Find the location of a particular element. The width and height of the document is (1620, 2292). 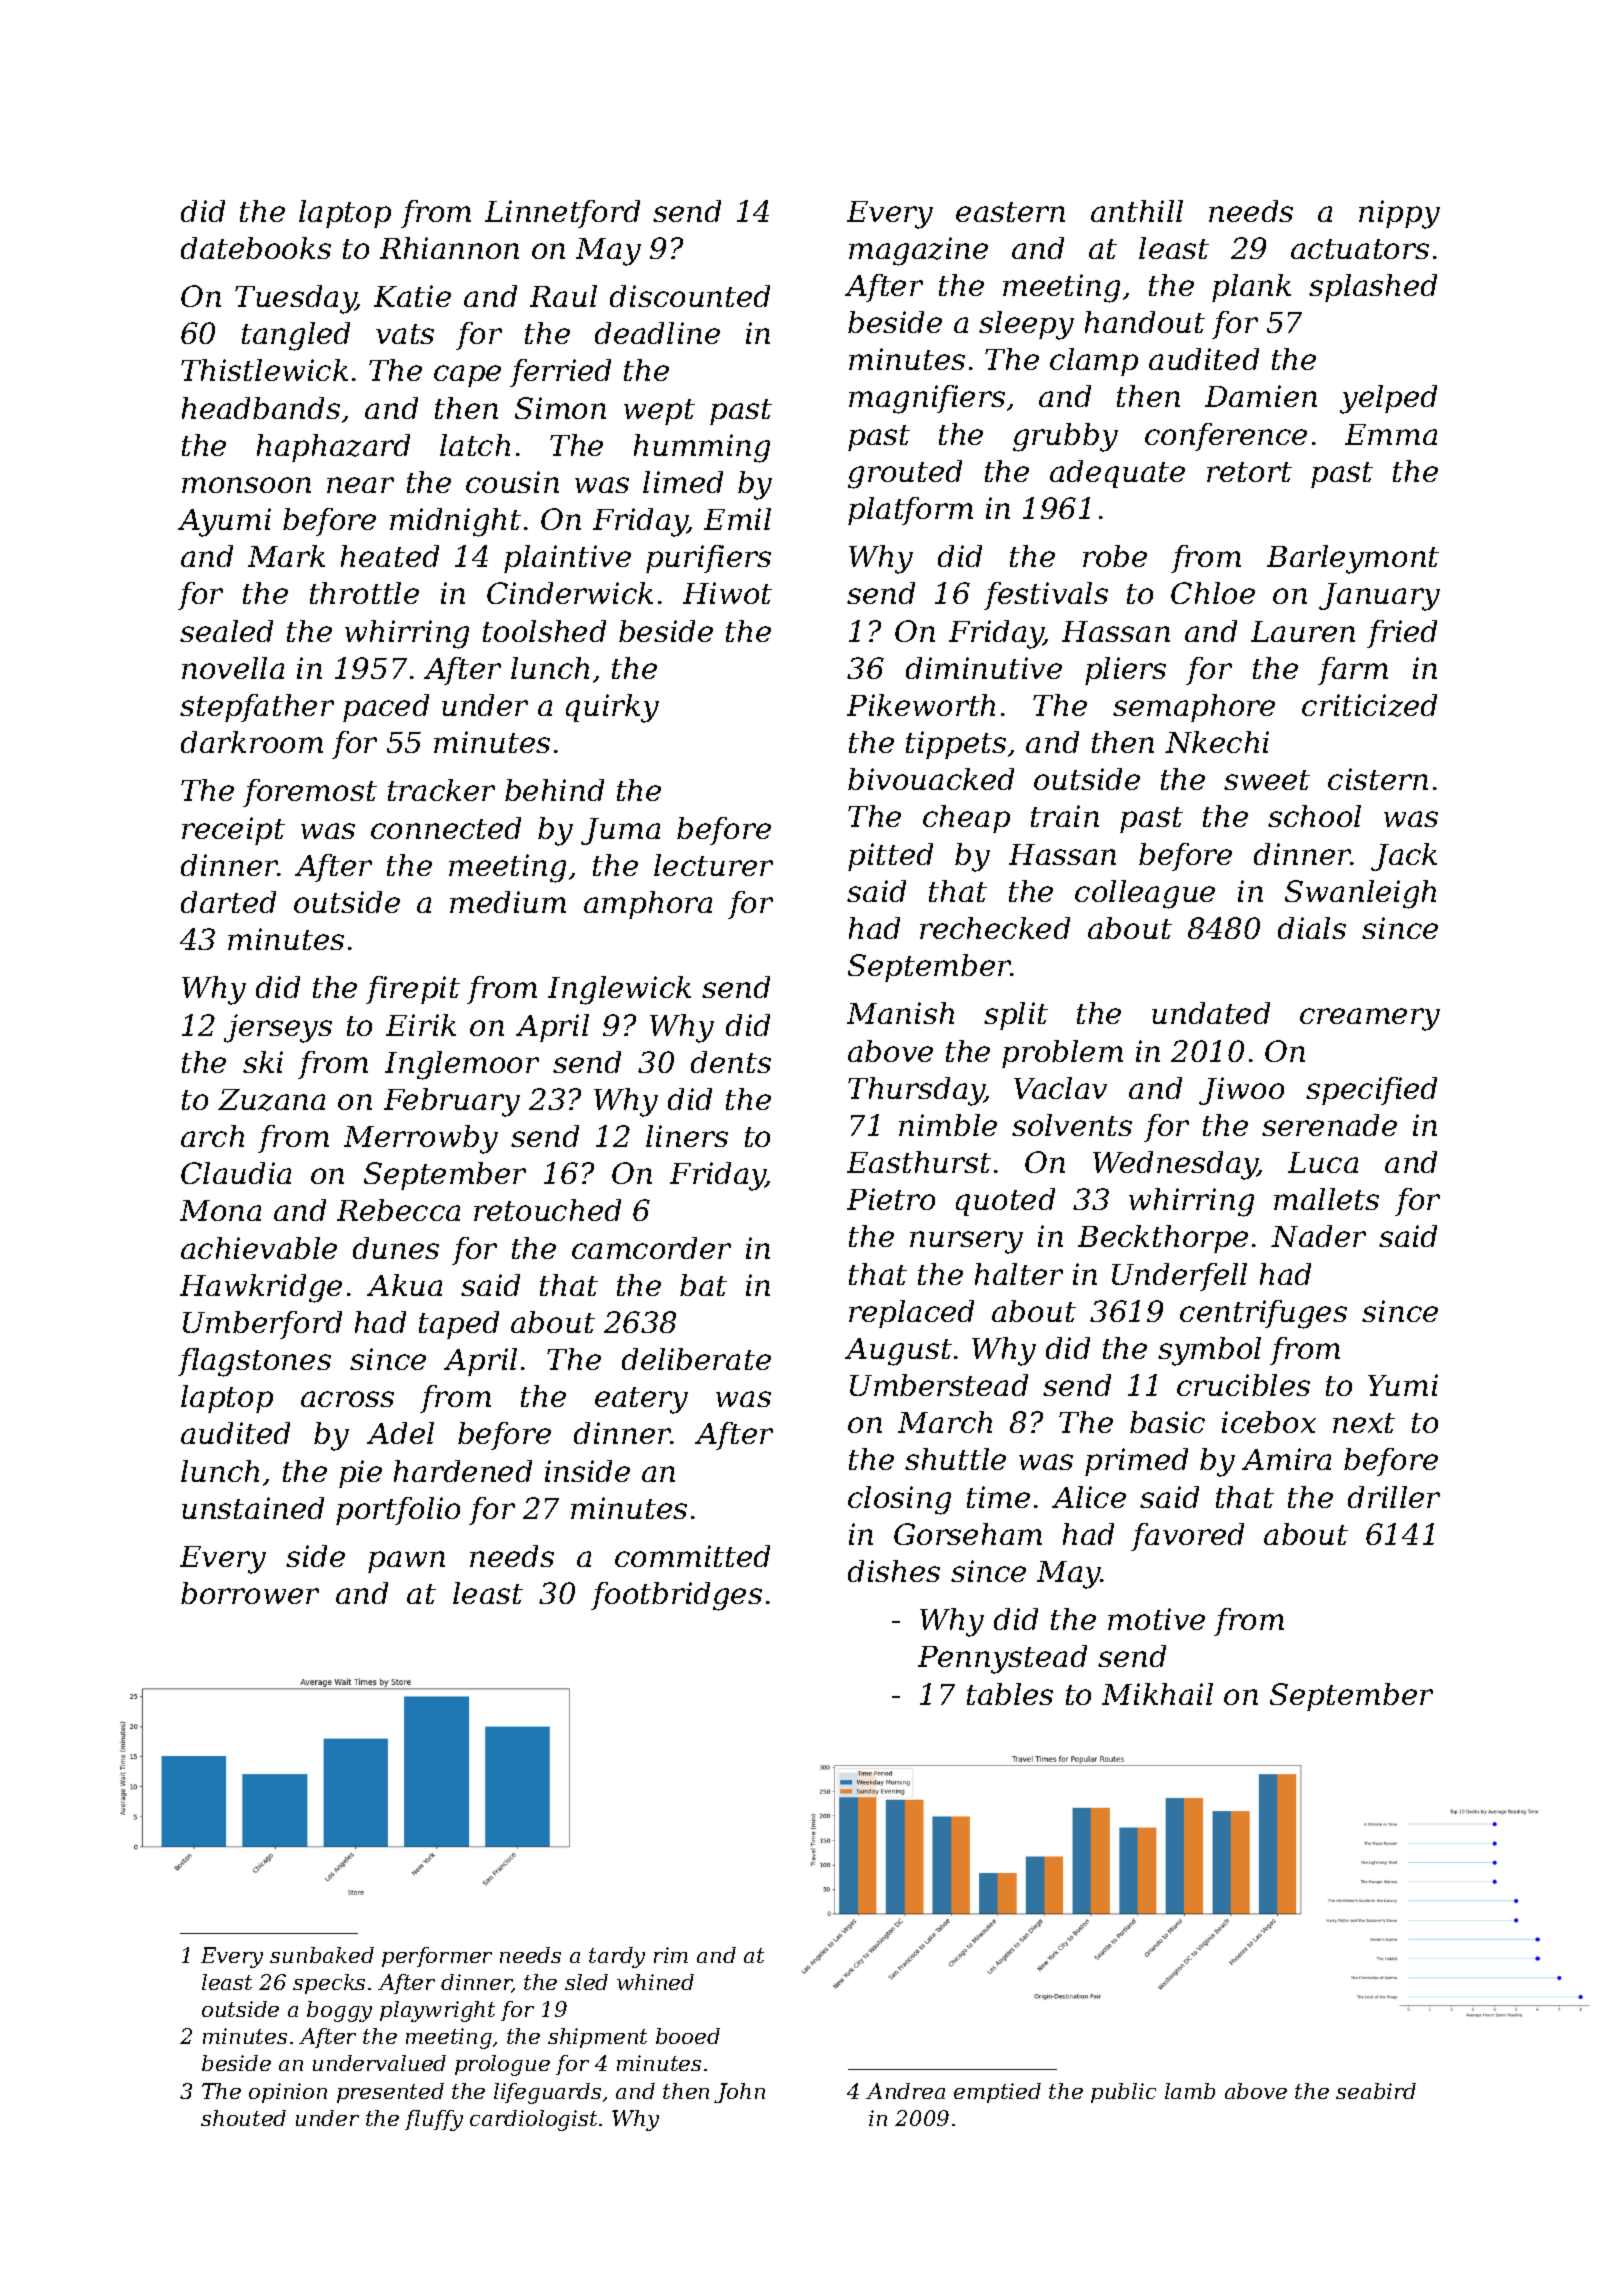

Merrowby is located at coordinates (421, 1139).
